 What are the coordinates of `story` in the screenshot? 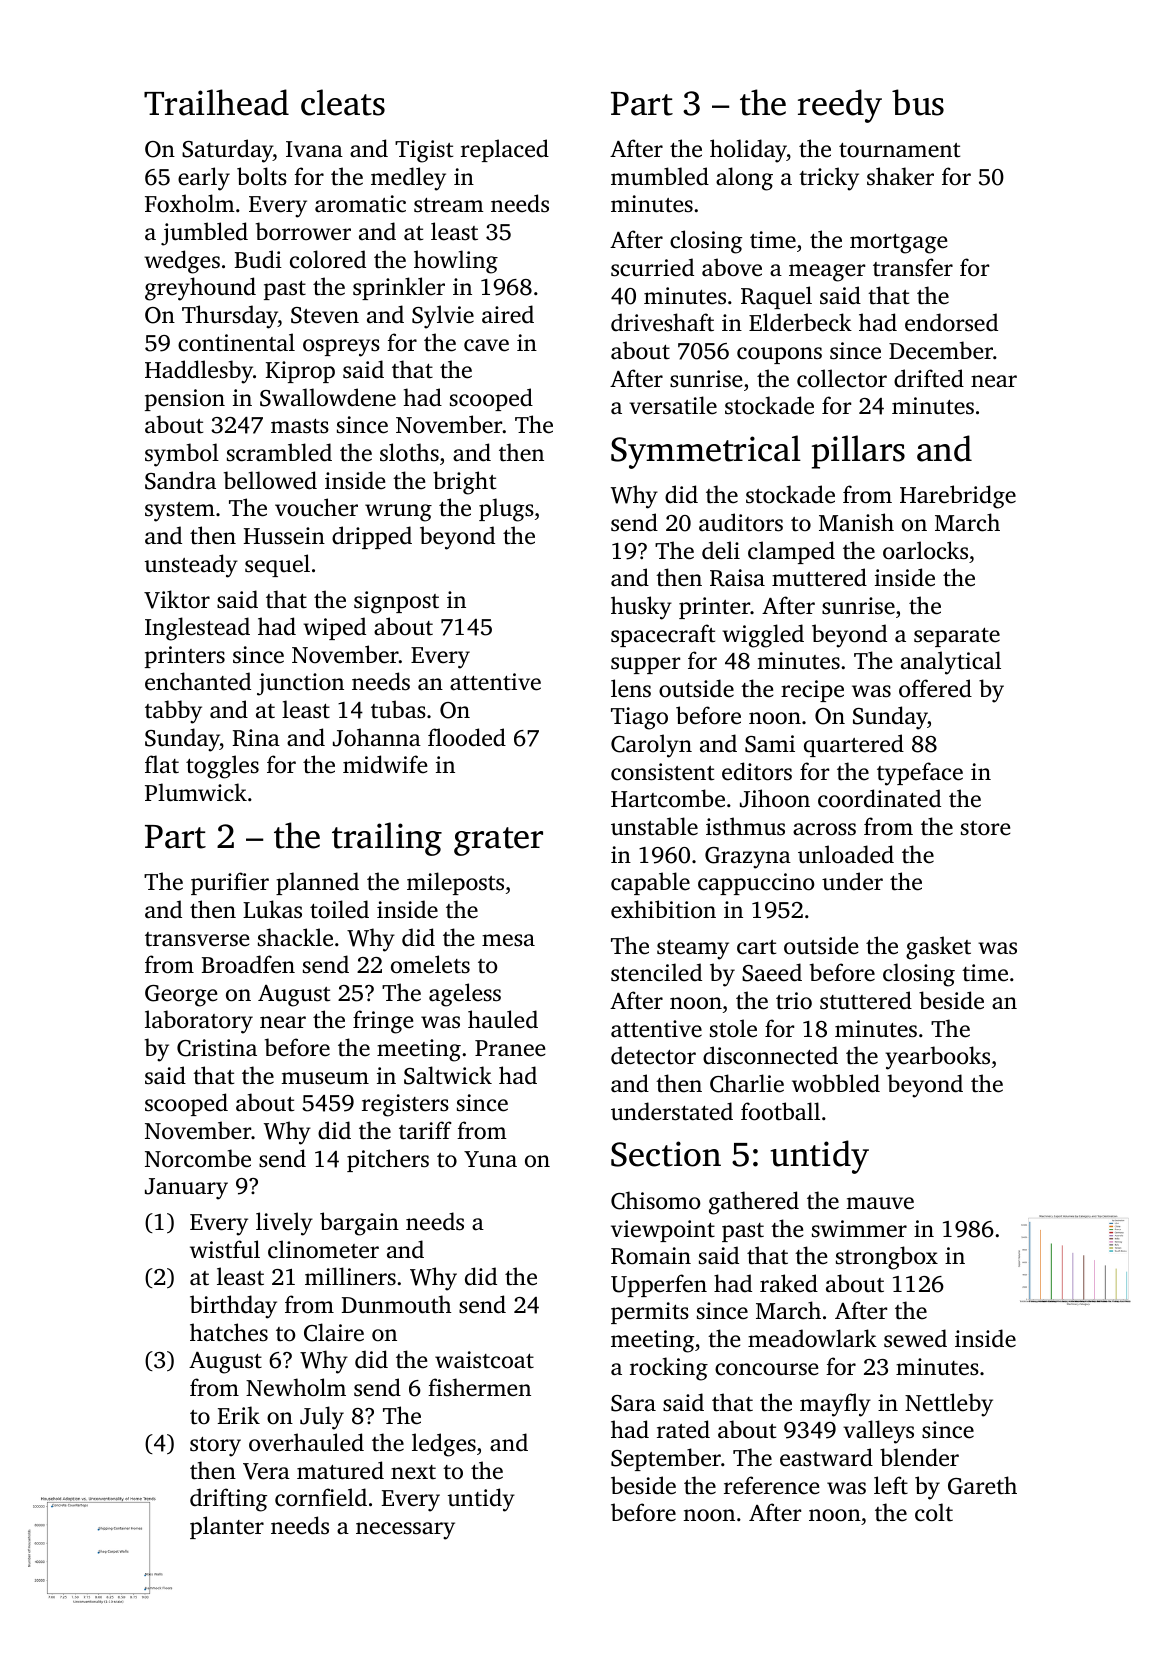 It's located at (215, 1447).
